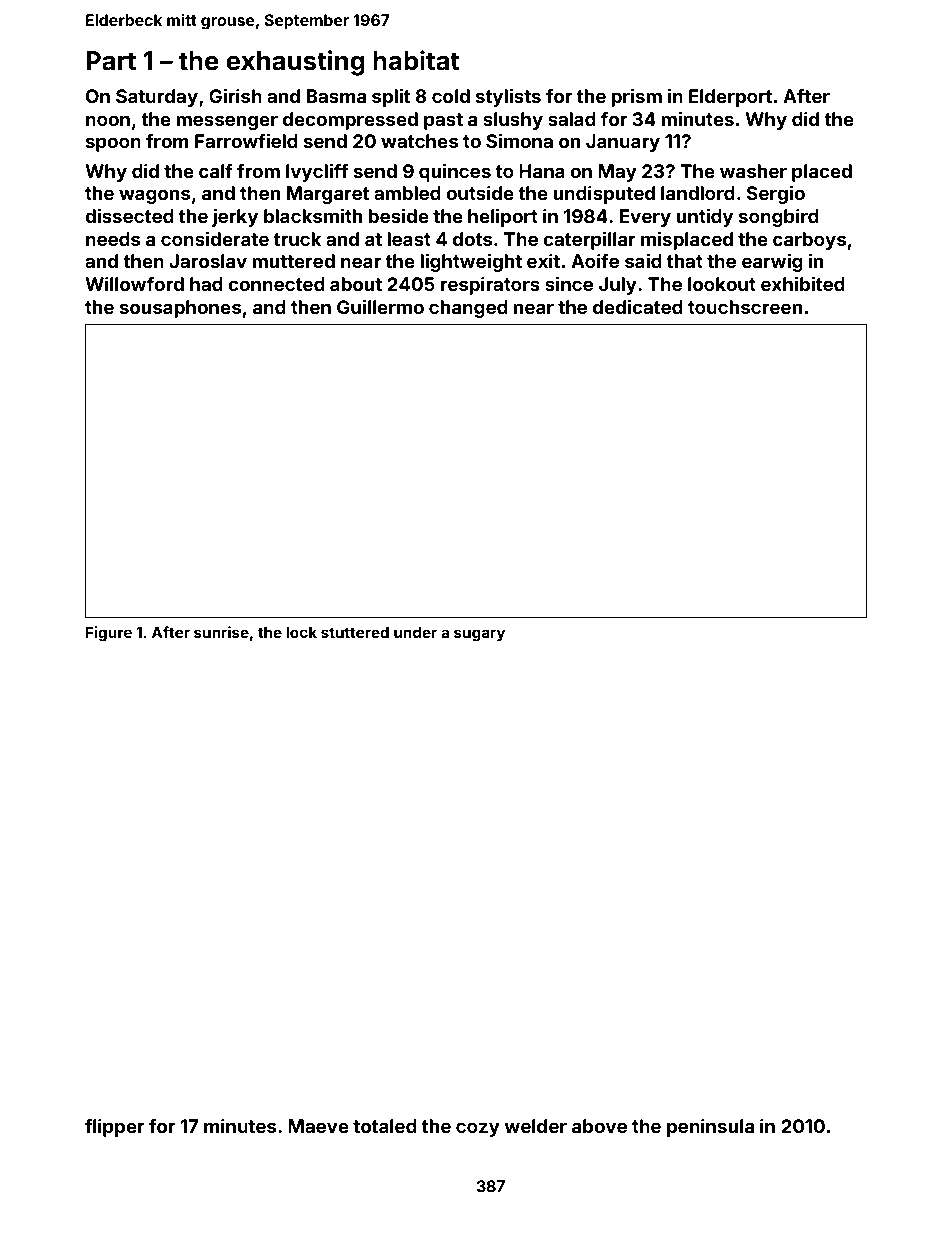 The image size is (952, 1233). Describe the element at coordinates (415, 632) in the page. I see `under` at that location.
